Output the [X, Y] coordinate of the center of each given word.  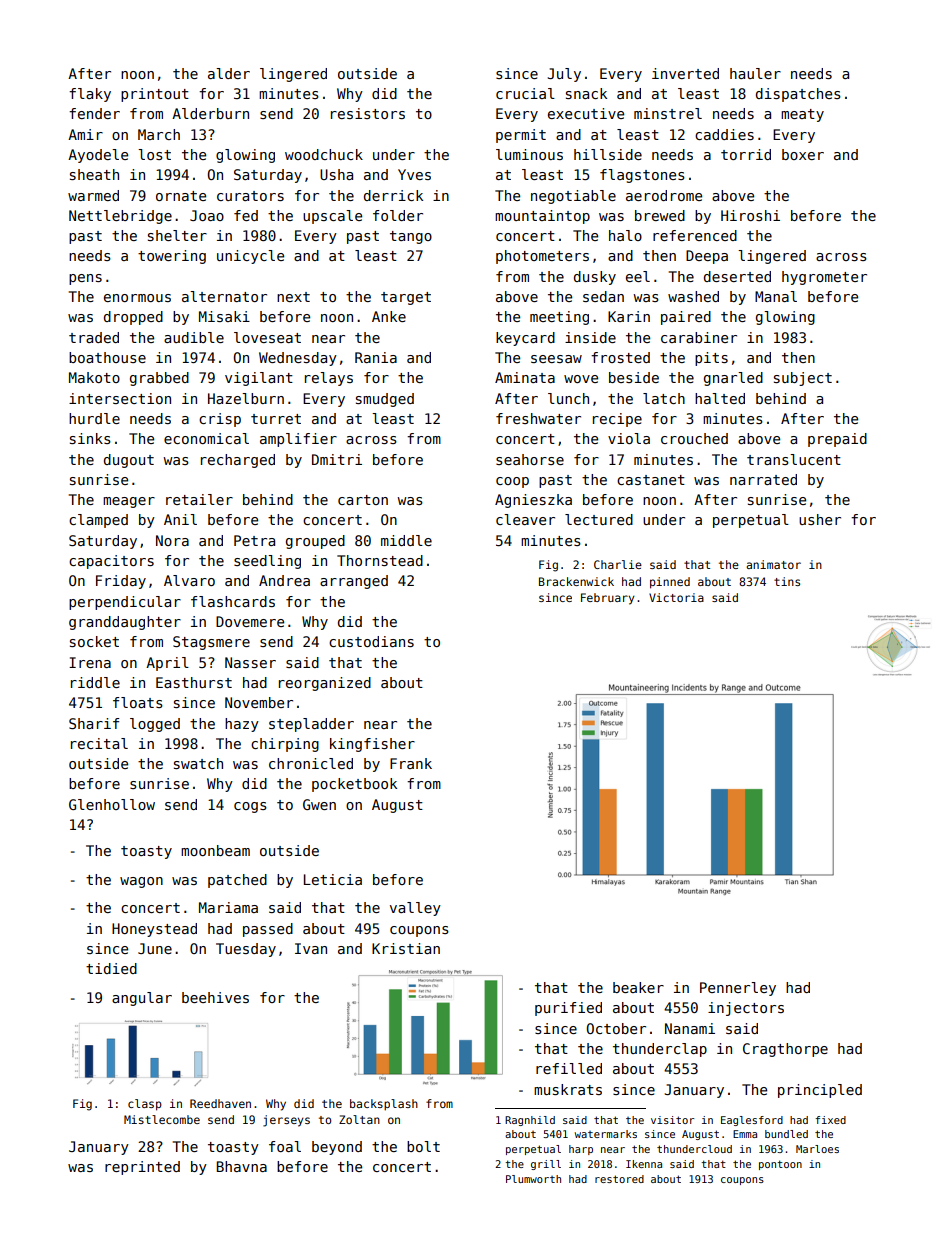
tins [787, 581]
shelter [177, 235]
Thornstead [380, 560]
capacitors [111, 562]
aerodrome [664, 195]
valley [415, 909]
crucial [525, 93]
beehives [215, 997]
